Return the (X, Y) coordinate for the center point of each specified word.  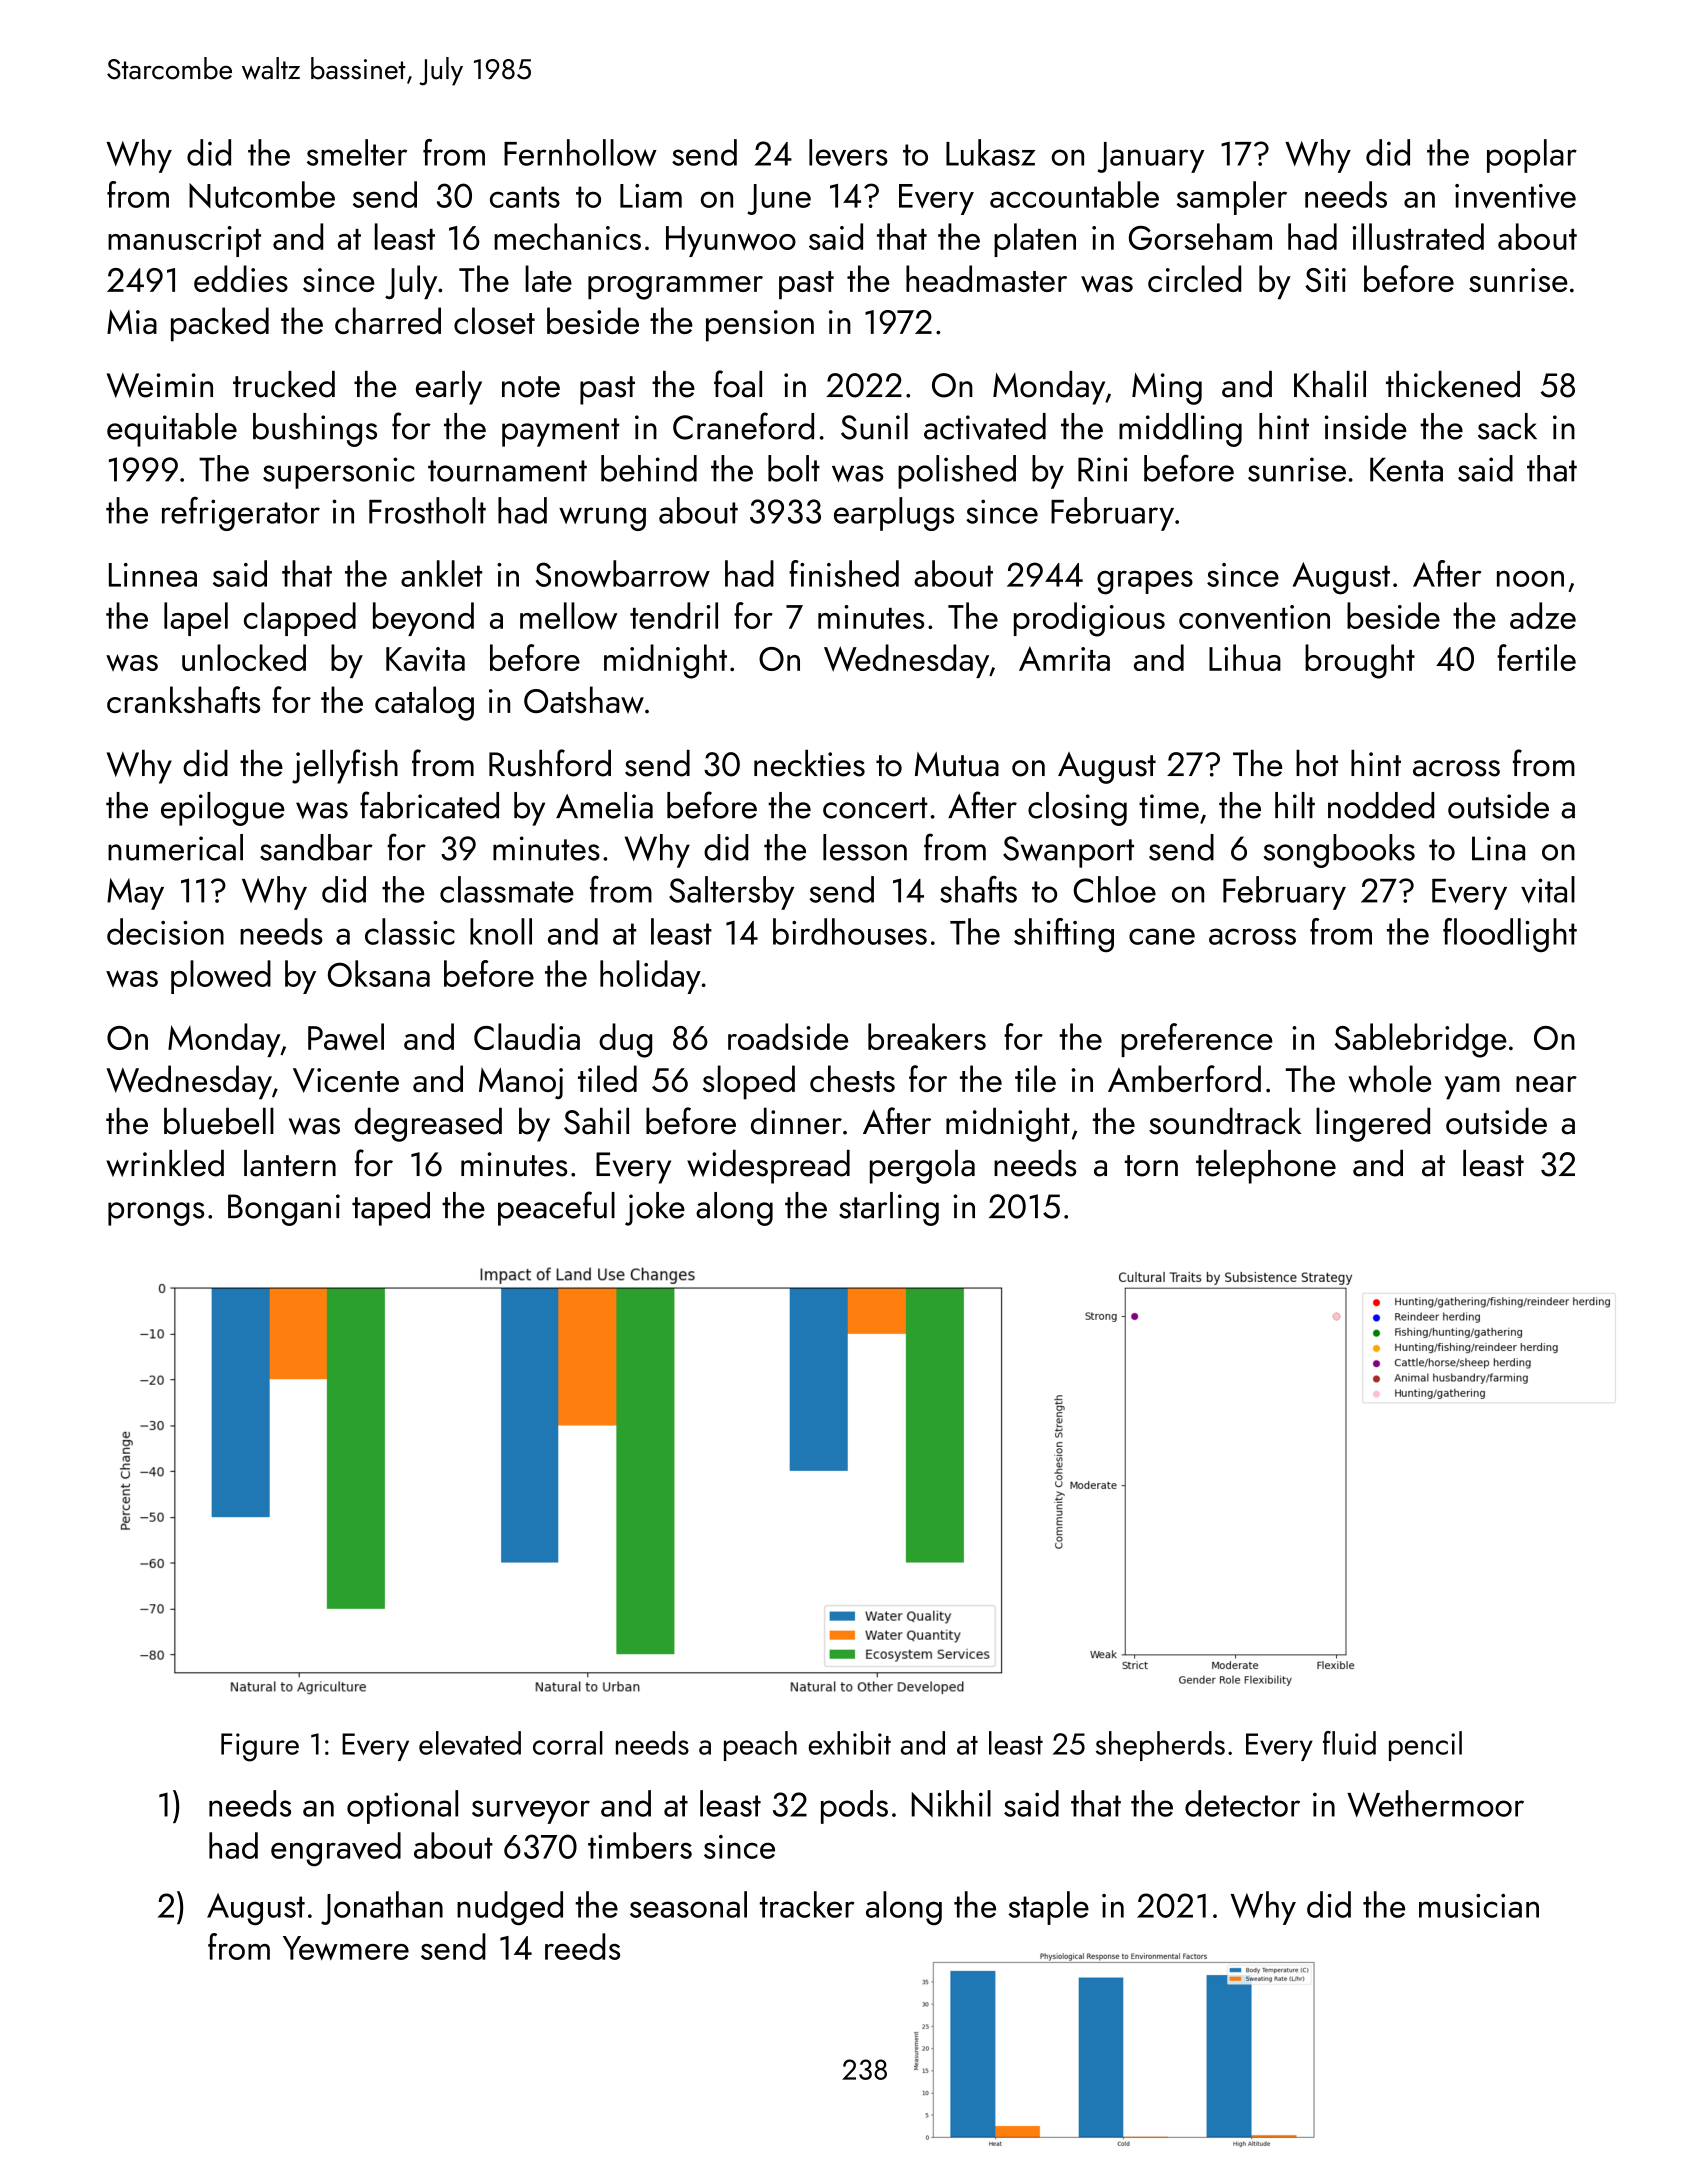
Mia (132, 321)
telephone (1266, 1167)
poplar (1532, 156)
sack (1507, 426)
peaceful (556, 1208)
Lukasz (990, 152)
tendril (674, 615)
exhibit (850, 1743)
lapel (196, 619)
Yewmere (346, 1948)
